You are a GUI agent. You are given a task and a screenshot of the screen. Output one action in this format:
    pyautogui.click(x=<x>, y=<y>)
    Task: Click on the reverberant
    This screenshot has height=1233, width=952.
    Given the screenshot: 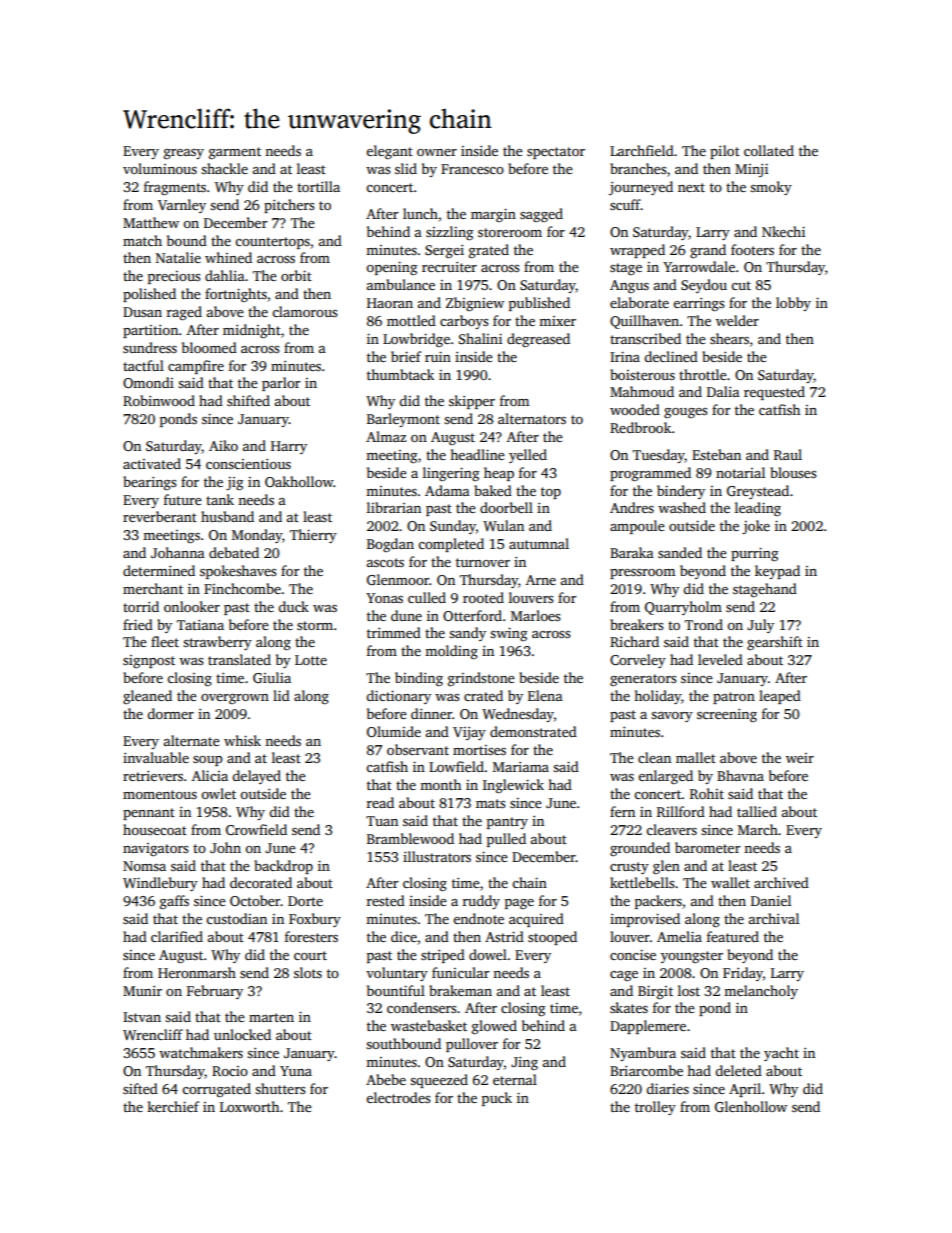 What is the action you would take?
    pyautogui.click(x=160, y=516)
